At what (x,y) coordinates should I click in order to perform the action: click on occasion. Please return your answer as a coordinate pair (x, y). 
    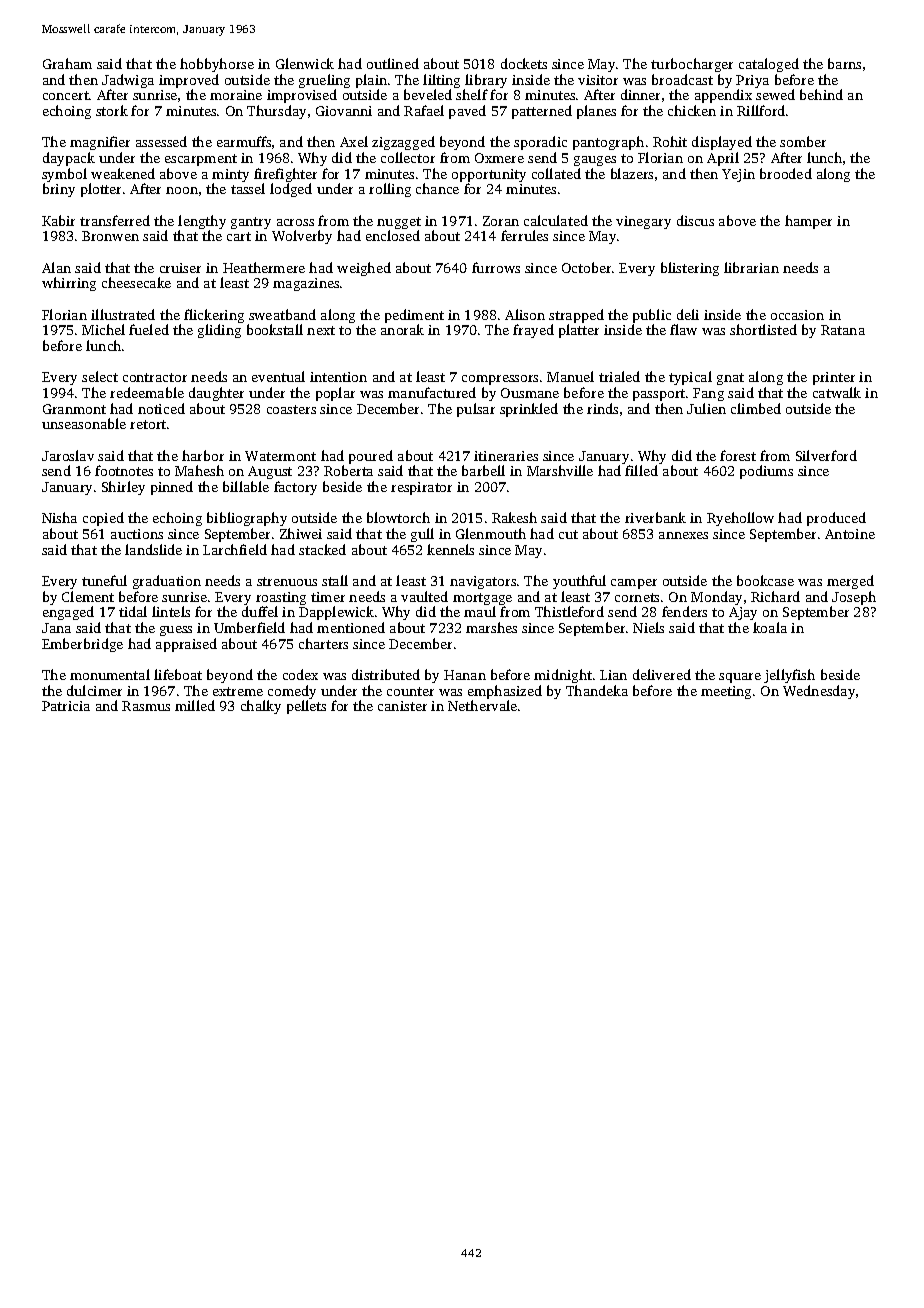
    Looking at the image, I should click on (797, 315).
